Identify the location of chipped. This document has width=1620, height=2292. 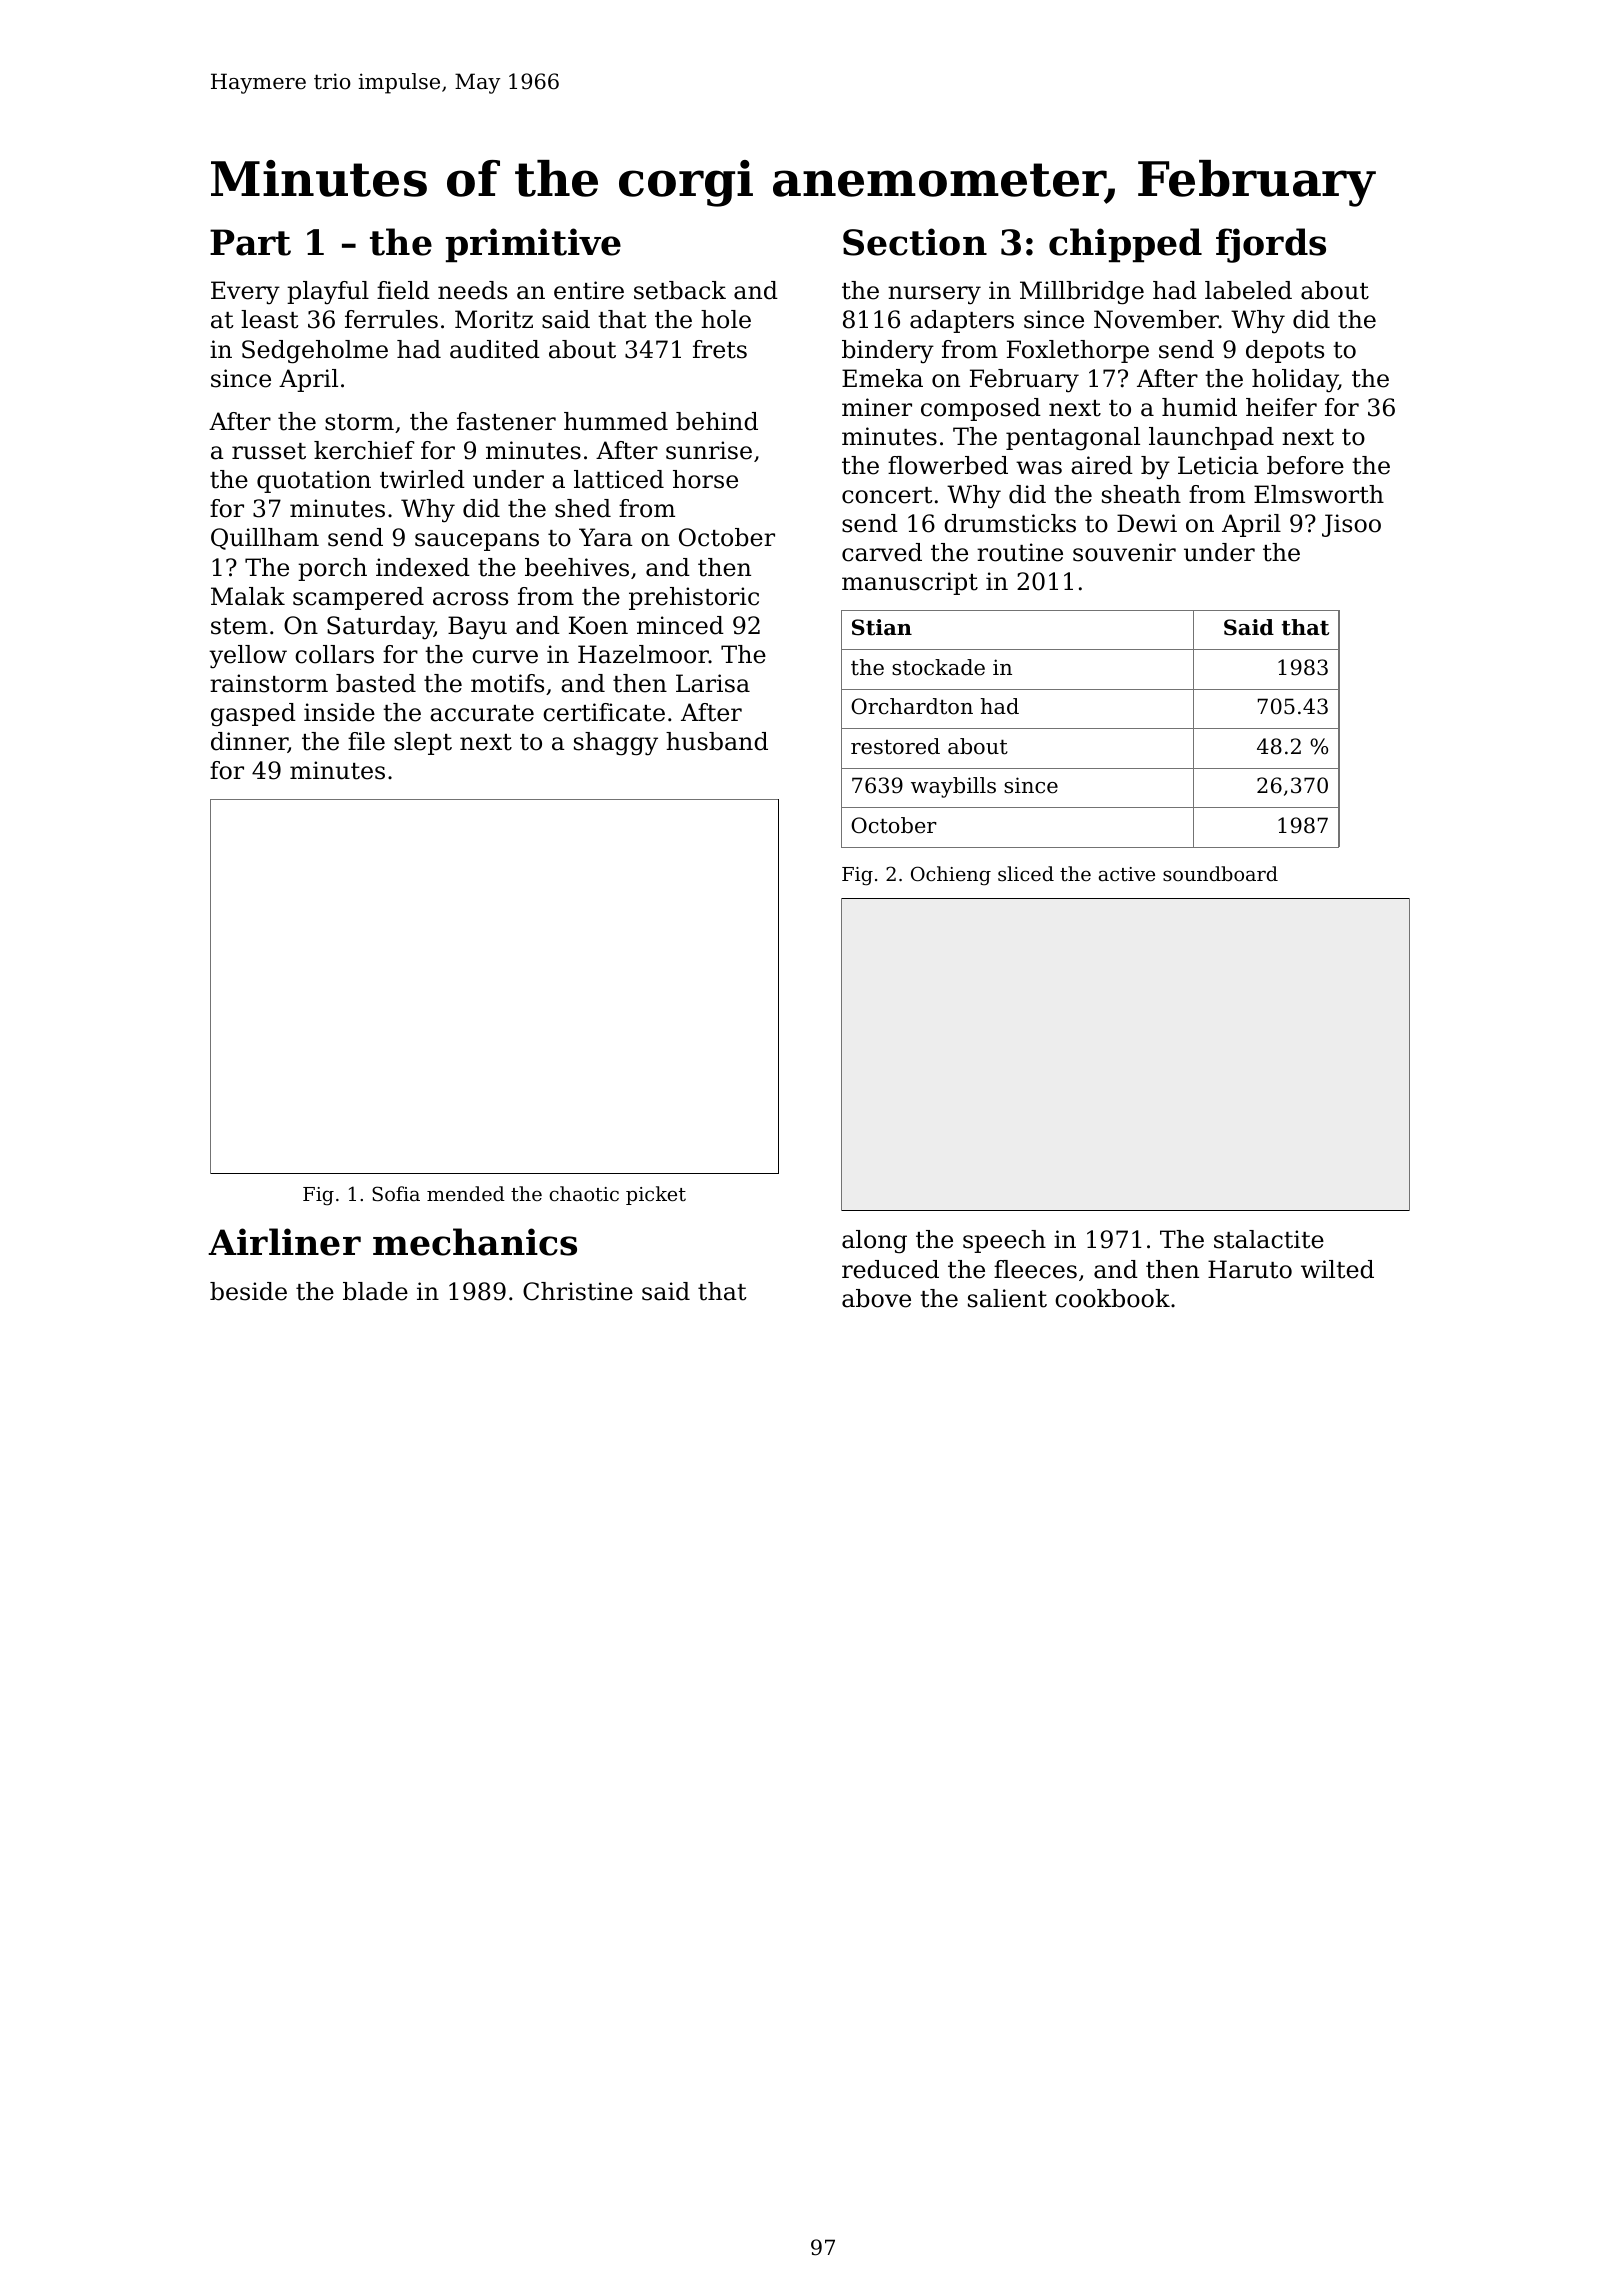
(1125, 245).
